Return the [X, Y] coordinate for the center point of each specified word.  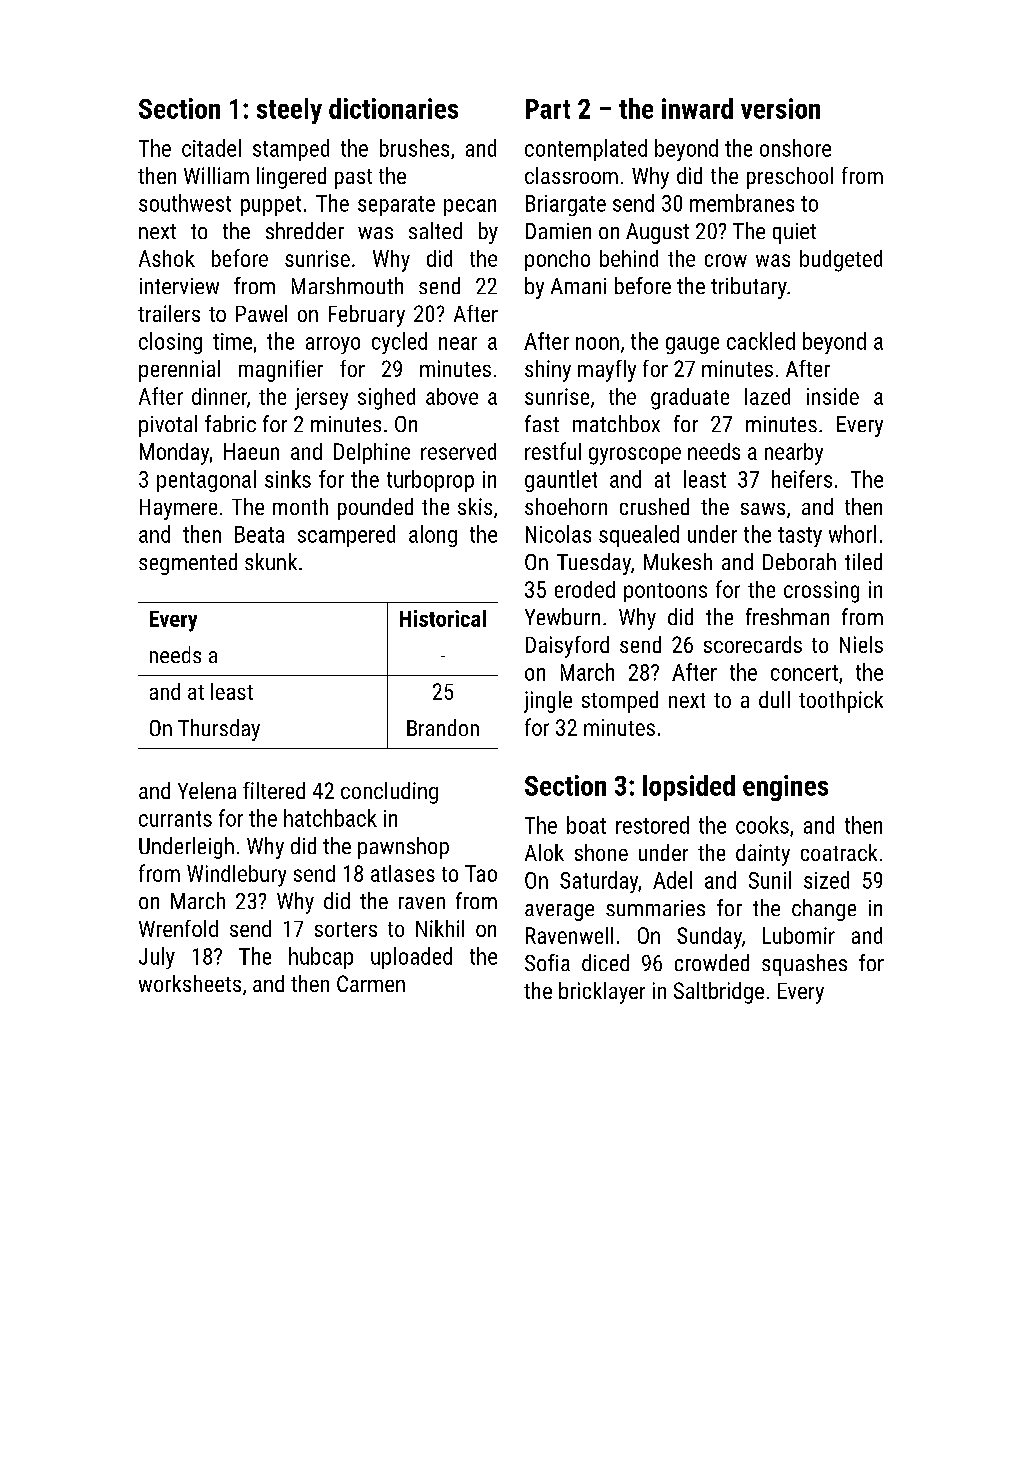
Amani [578, 286]
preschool [790, 178]
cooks [762, 825]
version [780, 108]
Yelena [207, 790]
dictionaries [393, 108]
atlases [403, 873]
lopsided [689, 788]
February [367, 316]
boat [586, 825]
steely [289, 111]
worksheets [190, 983]
